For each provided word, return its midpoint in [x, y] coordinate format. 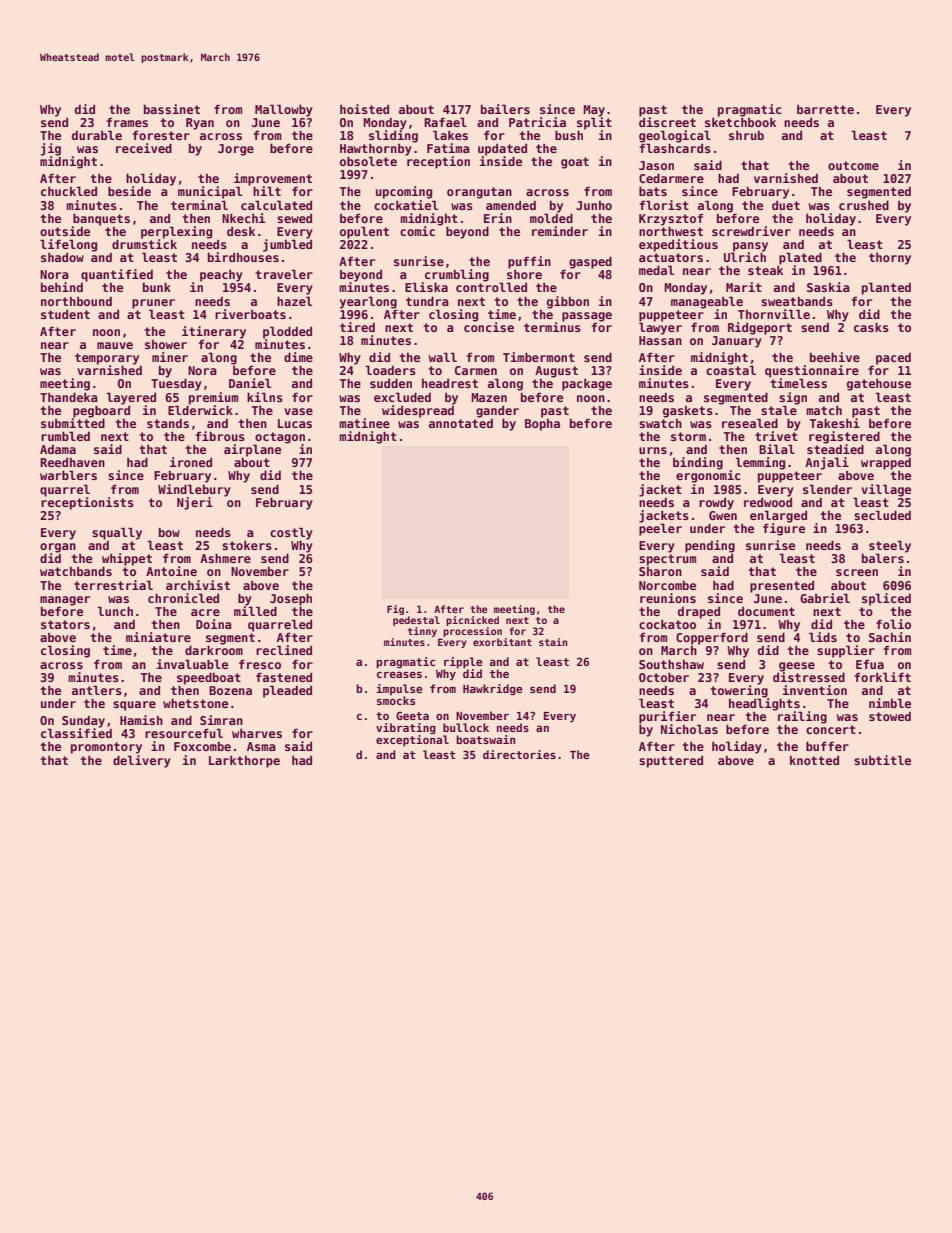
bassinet [172, 109]
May [594, 110]
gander [497, 412]
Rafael [445, 122]
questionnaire [812, 371]
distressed [809, 676]
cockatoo [667, 624]
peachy [221, 276]
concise [489, 327]
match [824, 410]
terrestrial [113, 585]
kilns [265, 397]
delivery [142, 761]
